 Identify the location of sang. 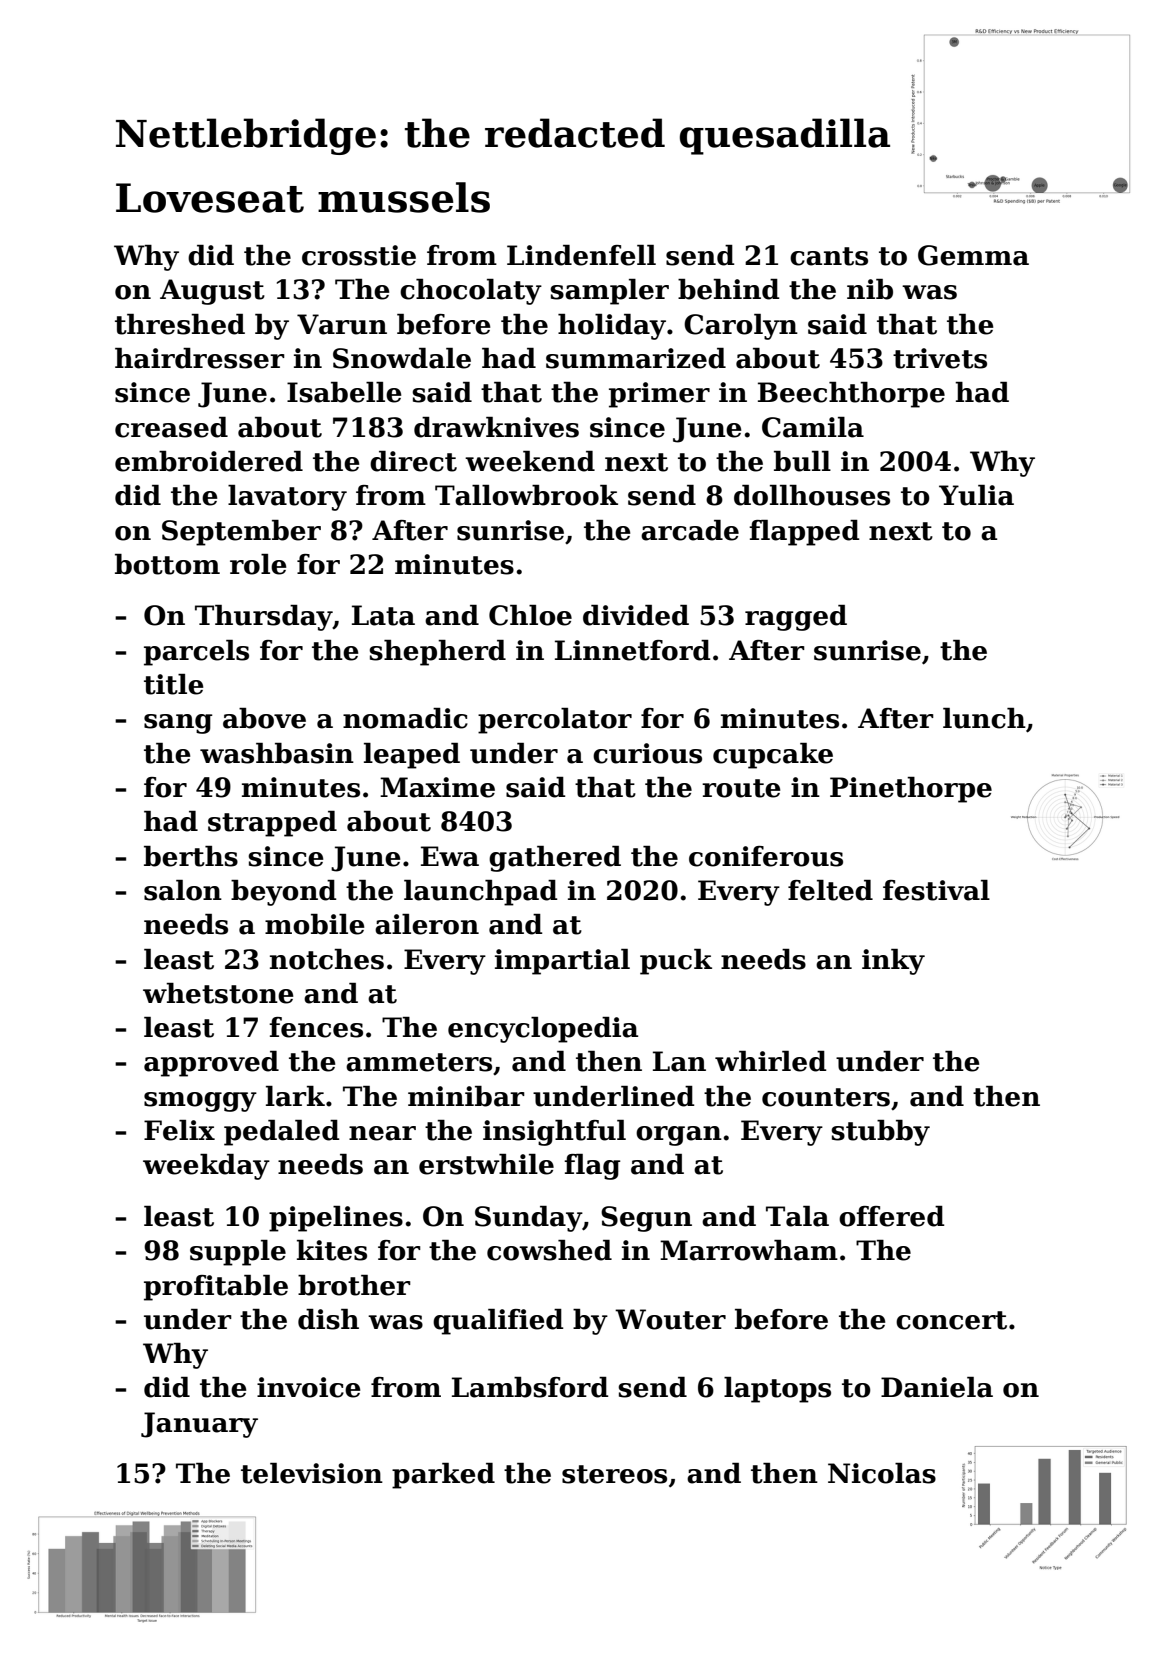
(178, 724).
